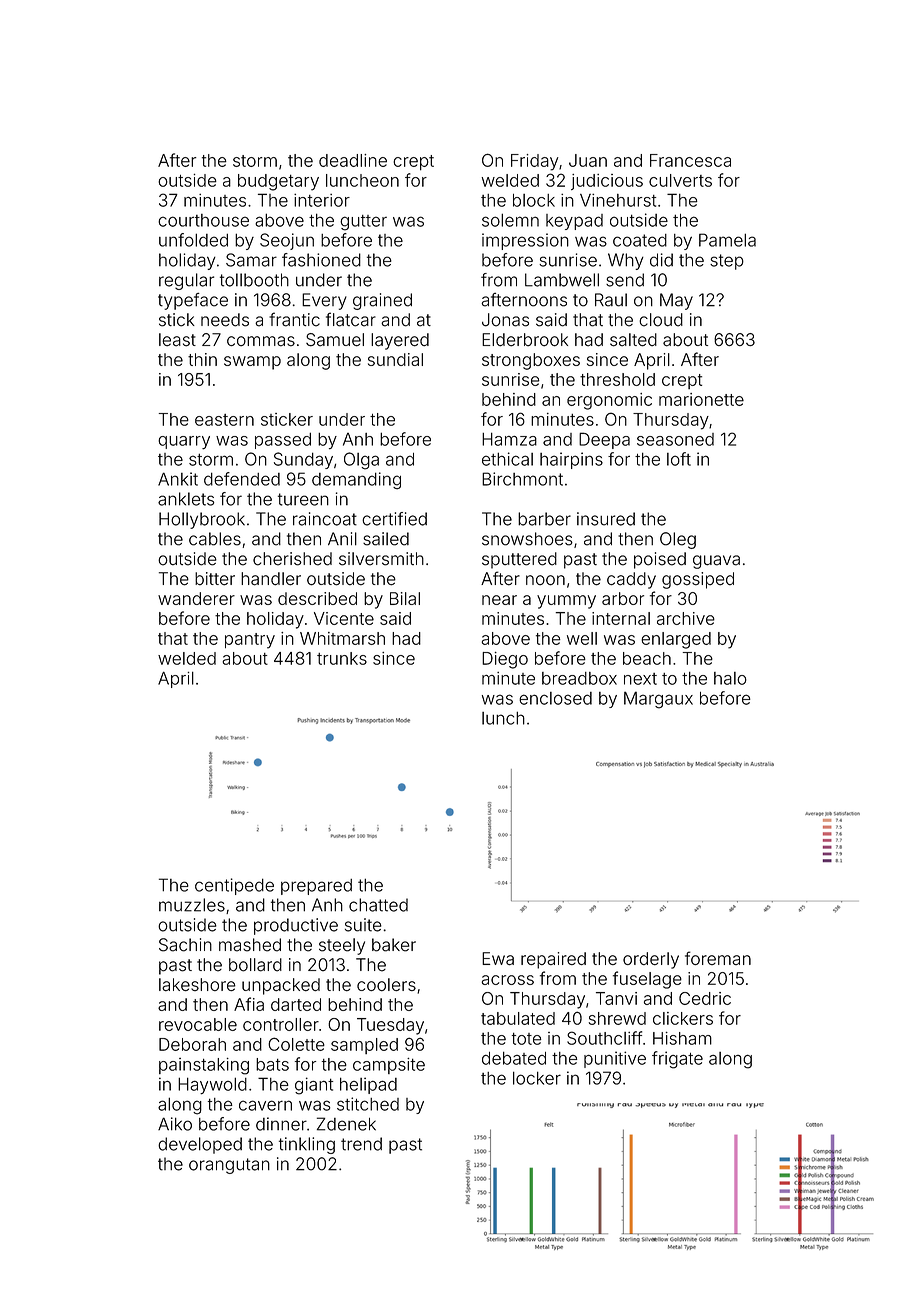 Image resolution: width=916 pixels, height=1300 pixels. Describe the element at coordinates (730, 678) in the screenshot. I see `halo` at that location.
